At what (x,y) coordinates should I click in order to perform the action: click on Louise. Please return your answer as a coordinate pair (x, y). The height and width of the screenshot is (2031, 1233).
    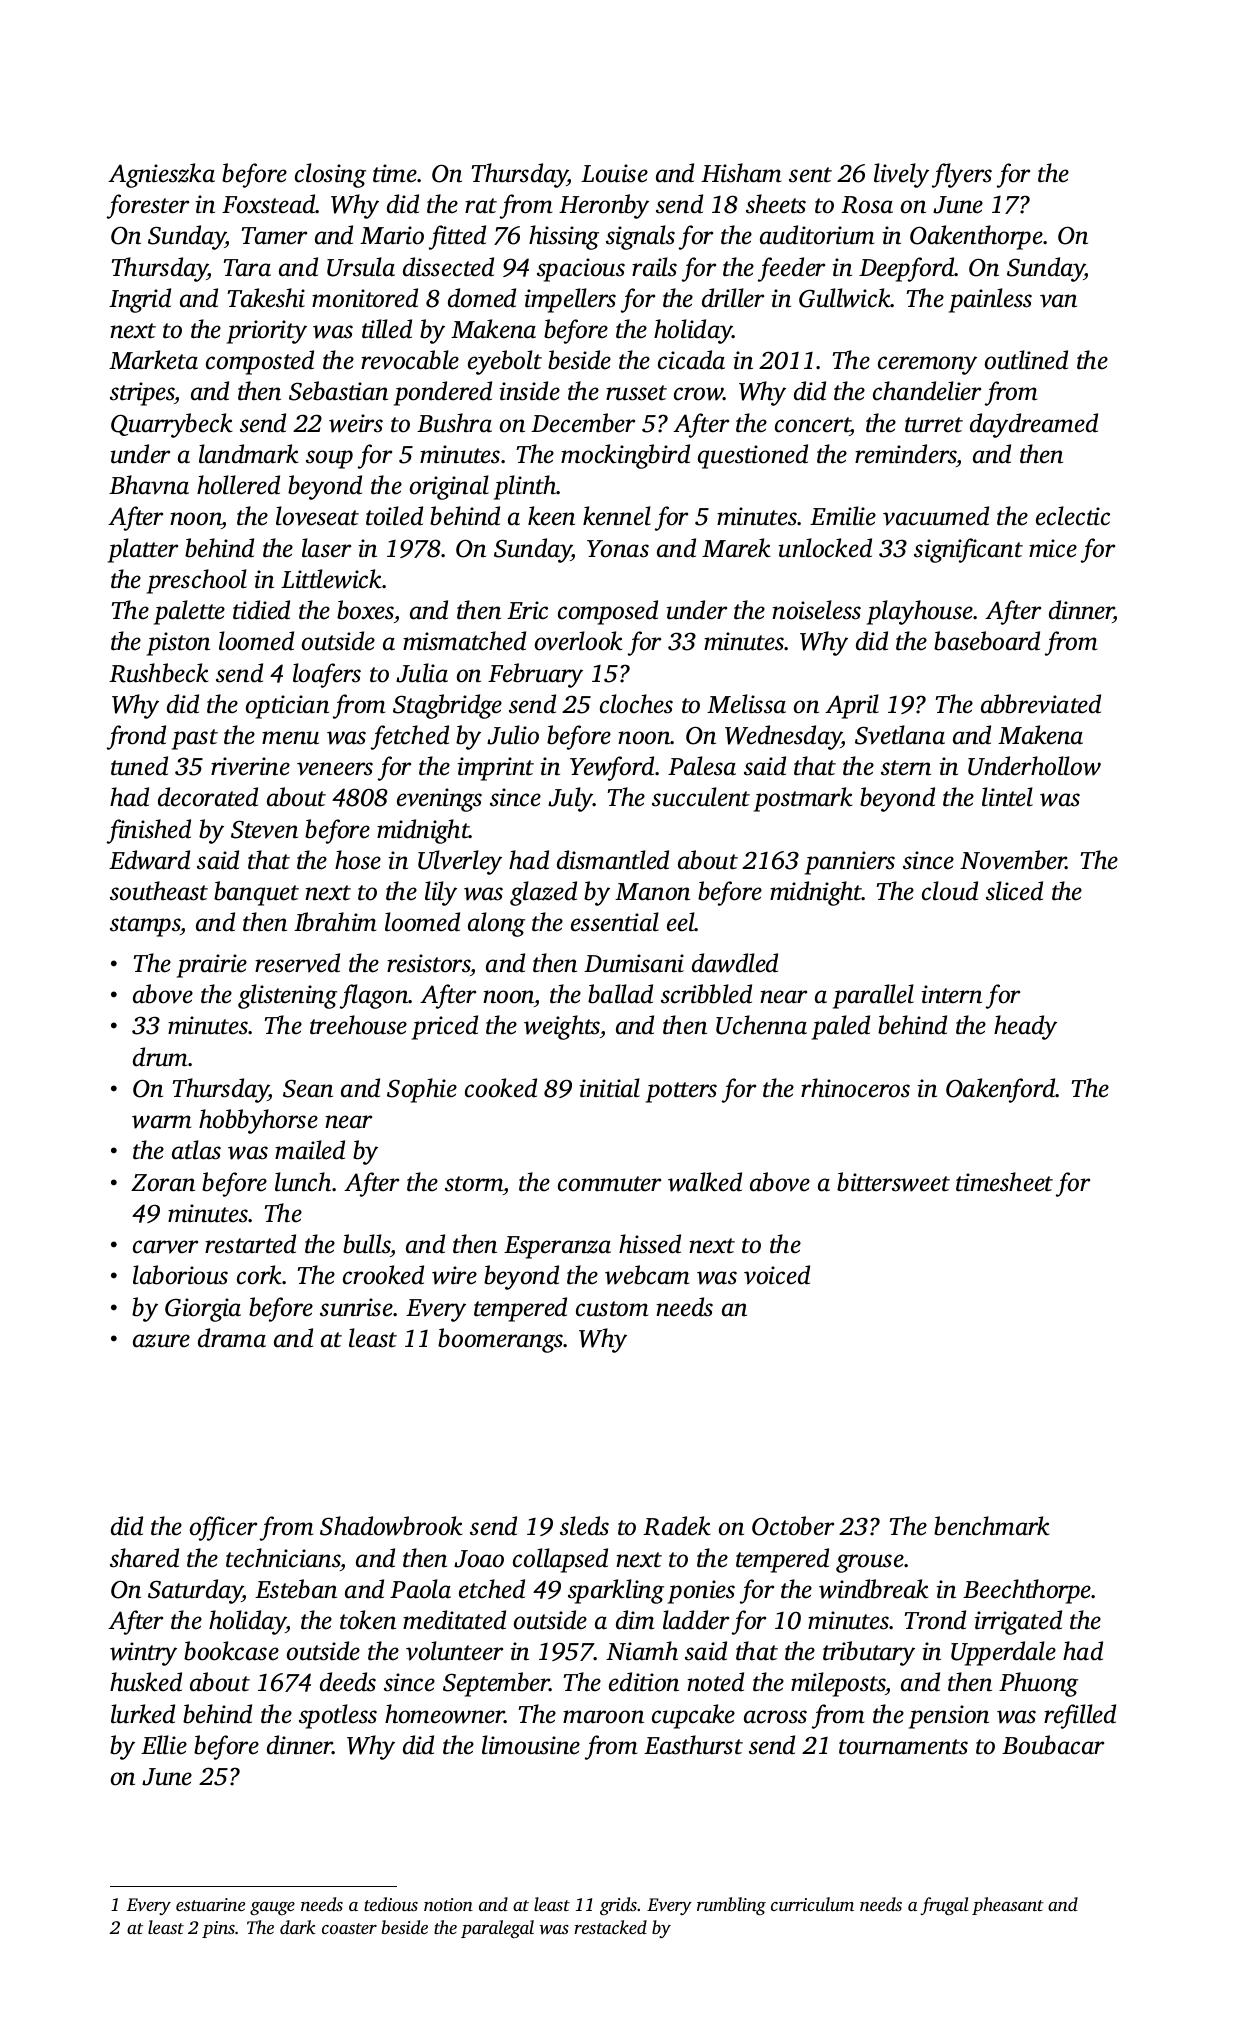
    Looking at the image, I should click on (614, 173).
